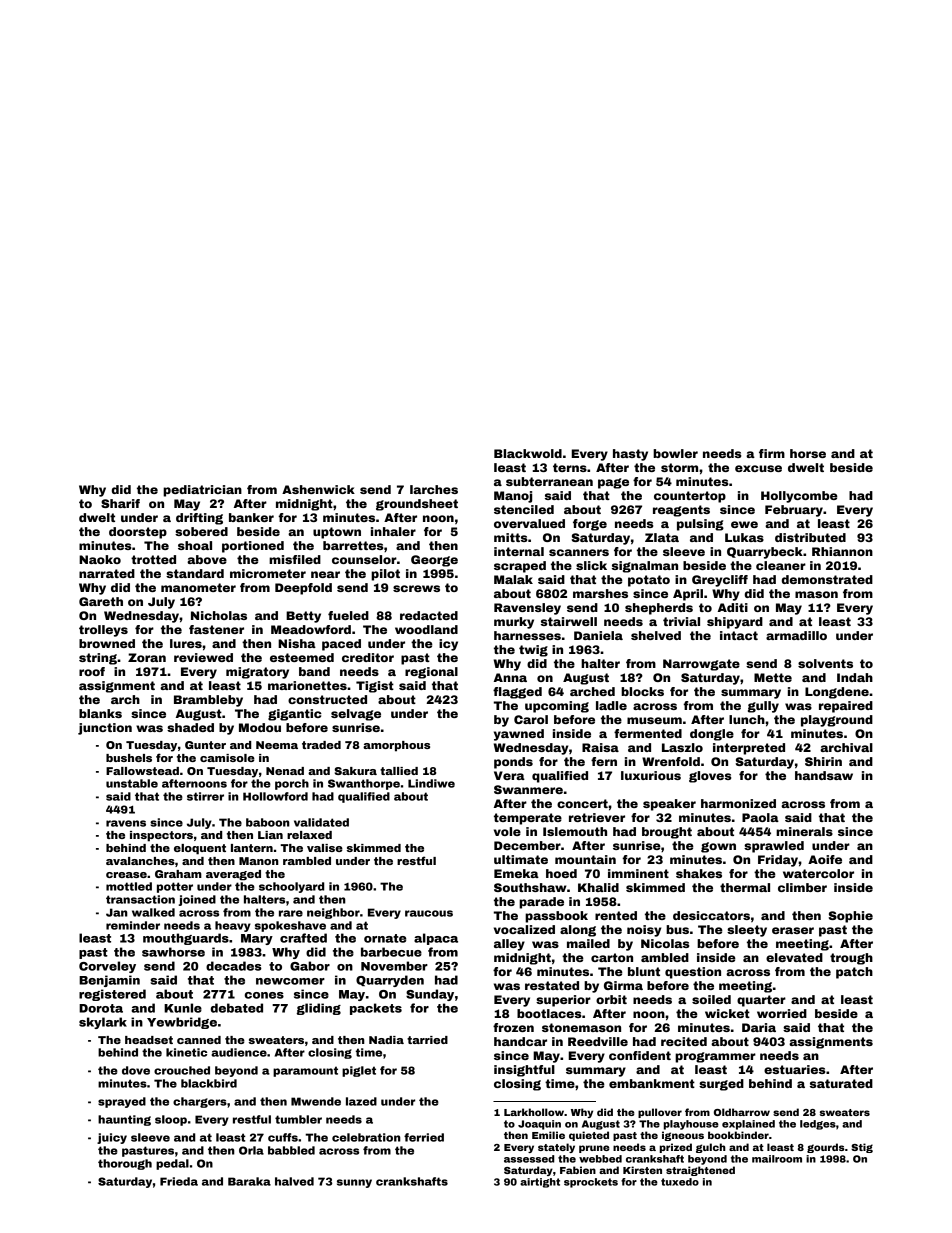 This document has height=1233, width=952. What do you see at coordinates (855, 677) in the document?
I see `Indah` at bounding box center [855, 677].
